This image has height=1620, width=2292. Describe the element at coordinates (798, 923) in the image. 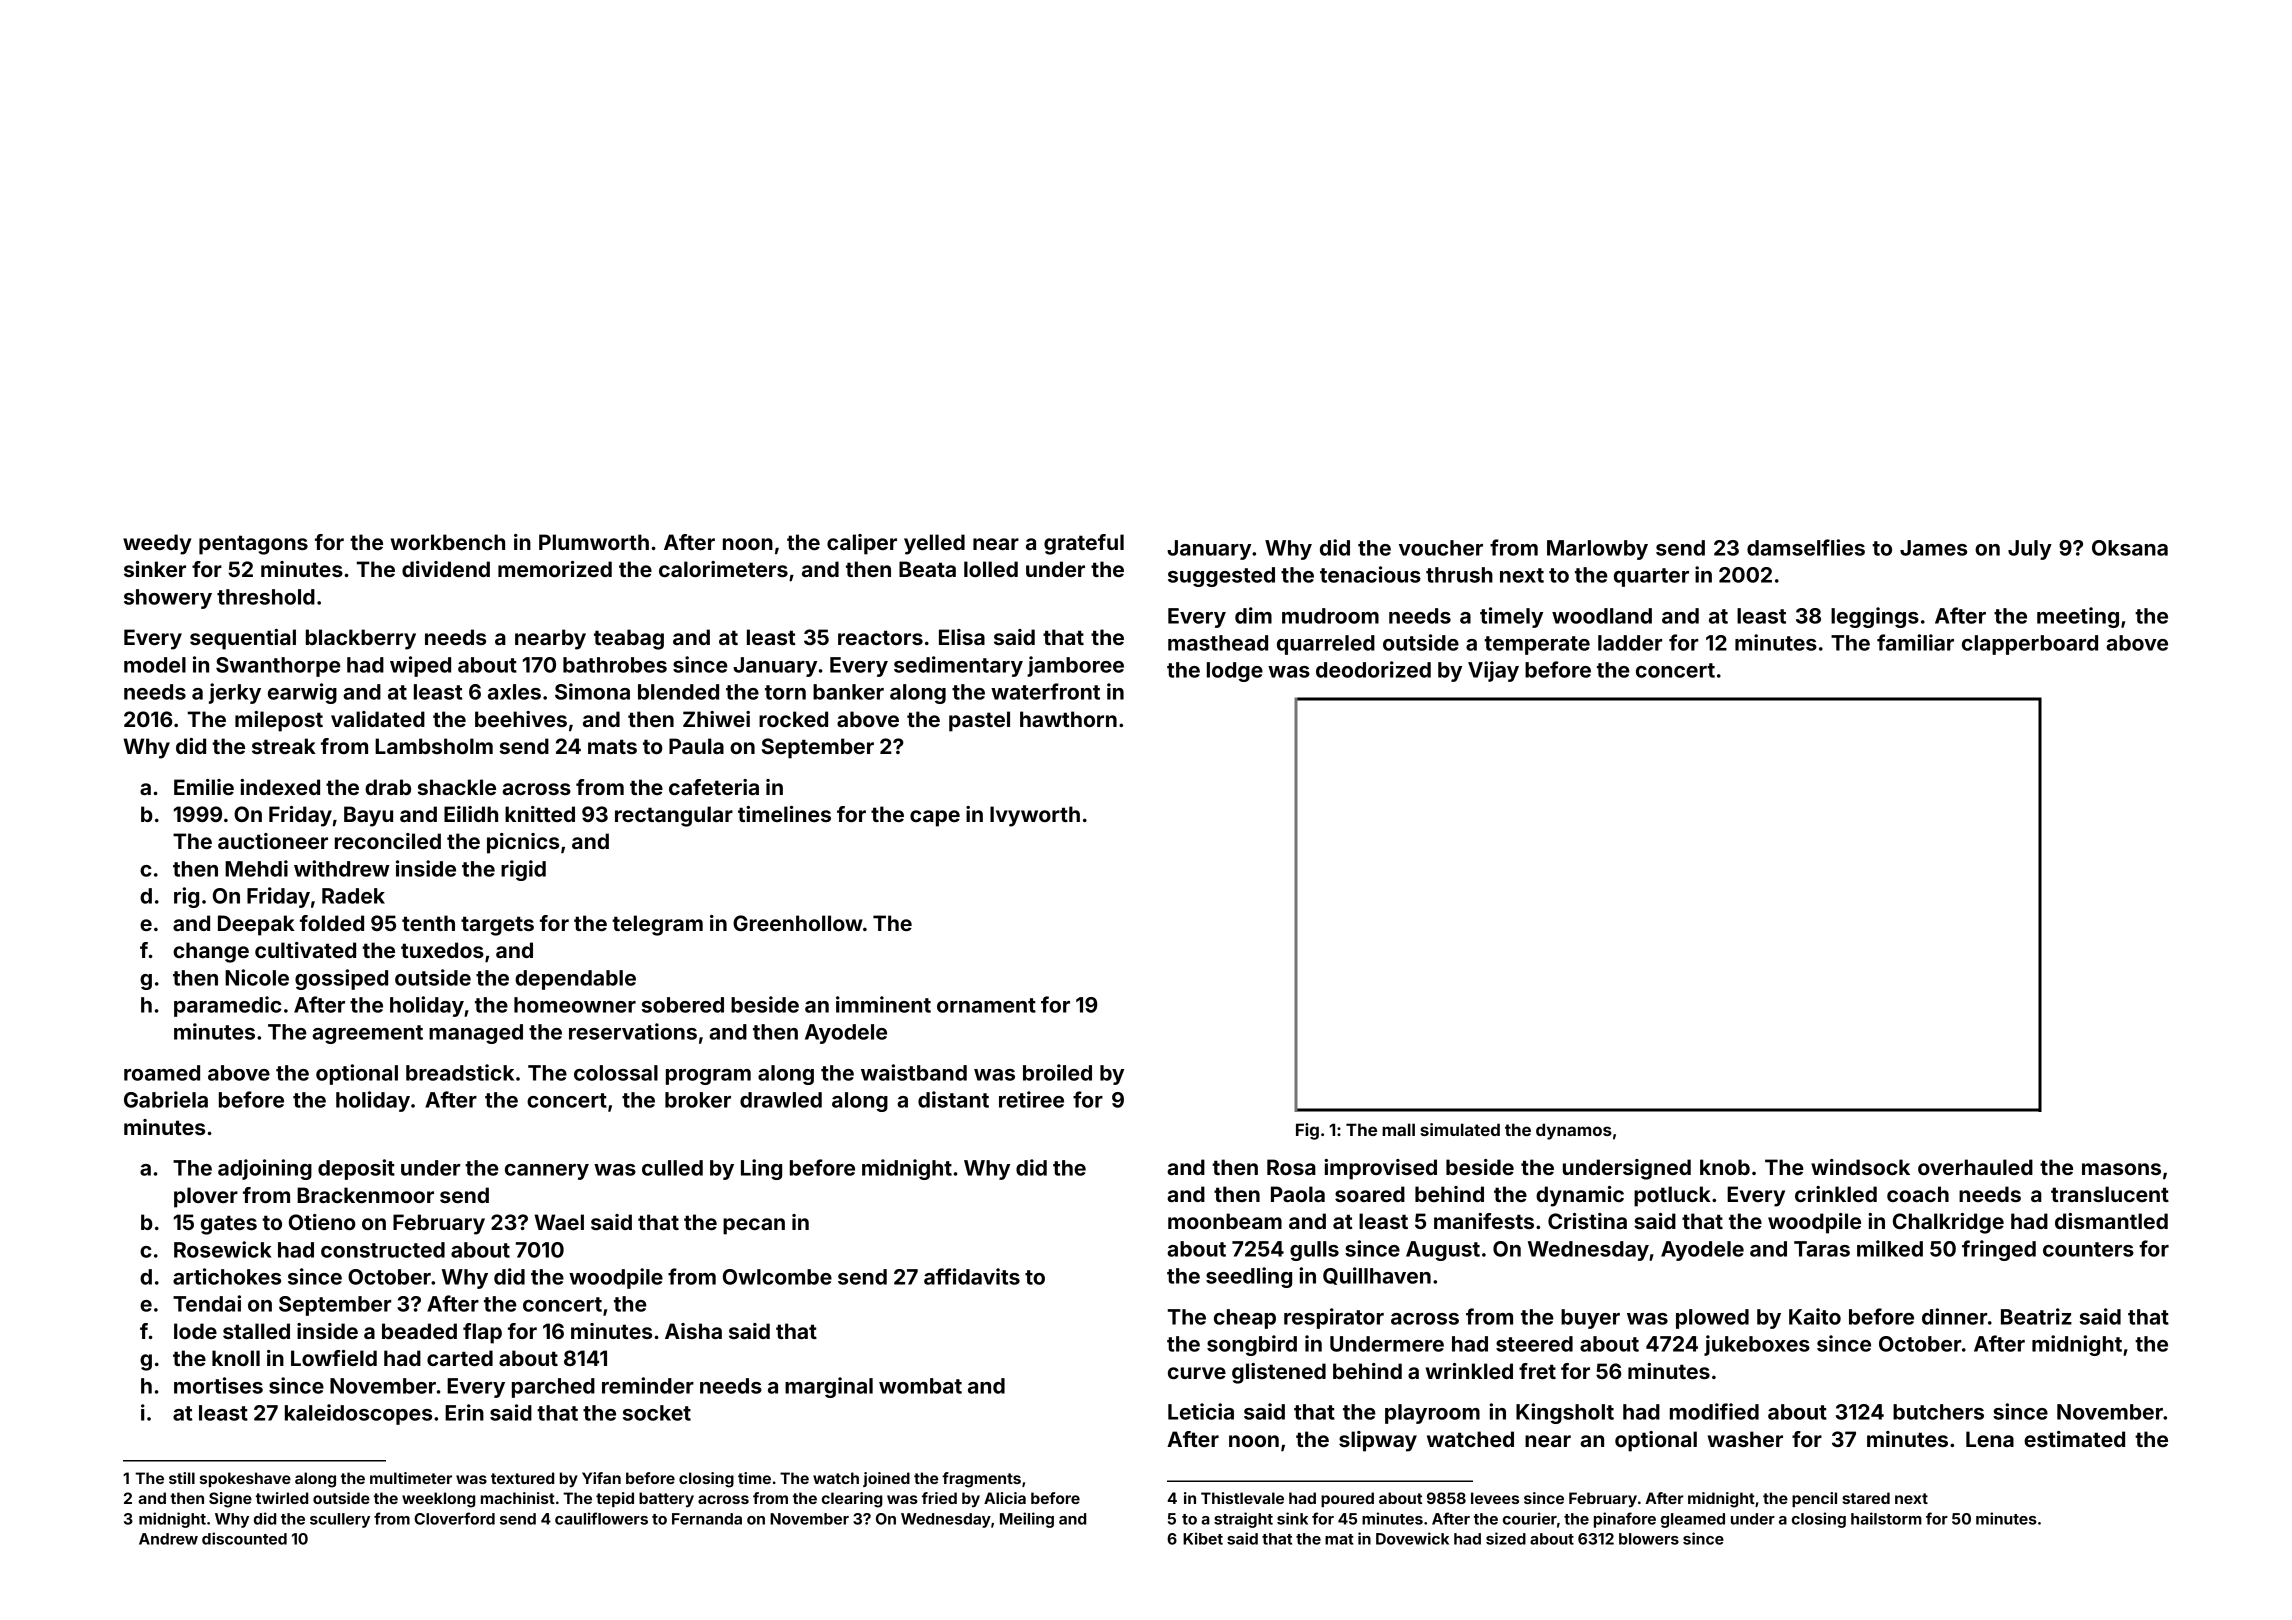

I see `Greenhollow` at that location.
